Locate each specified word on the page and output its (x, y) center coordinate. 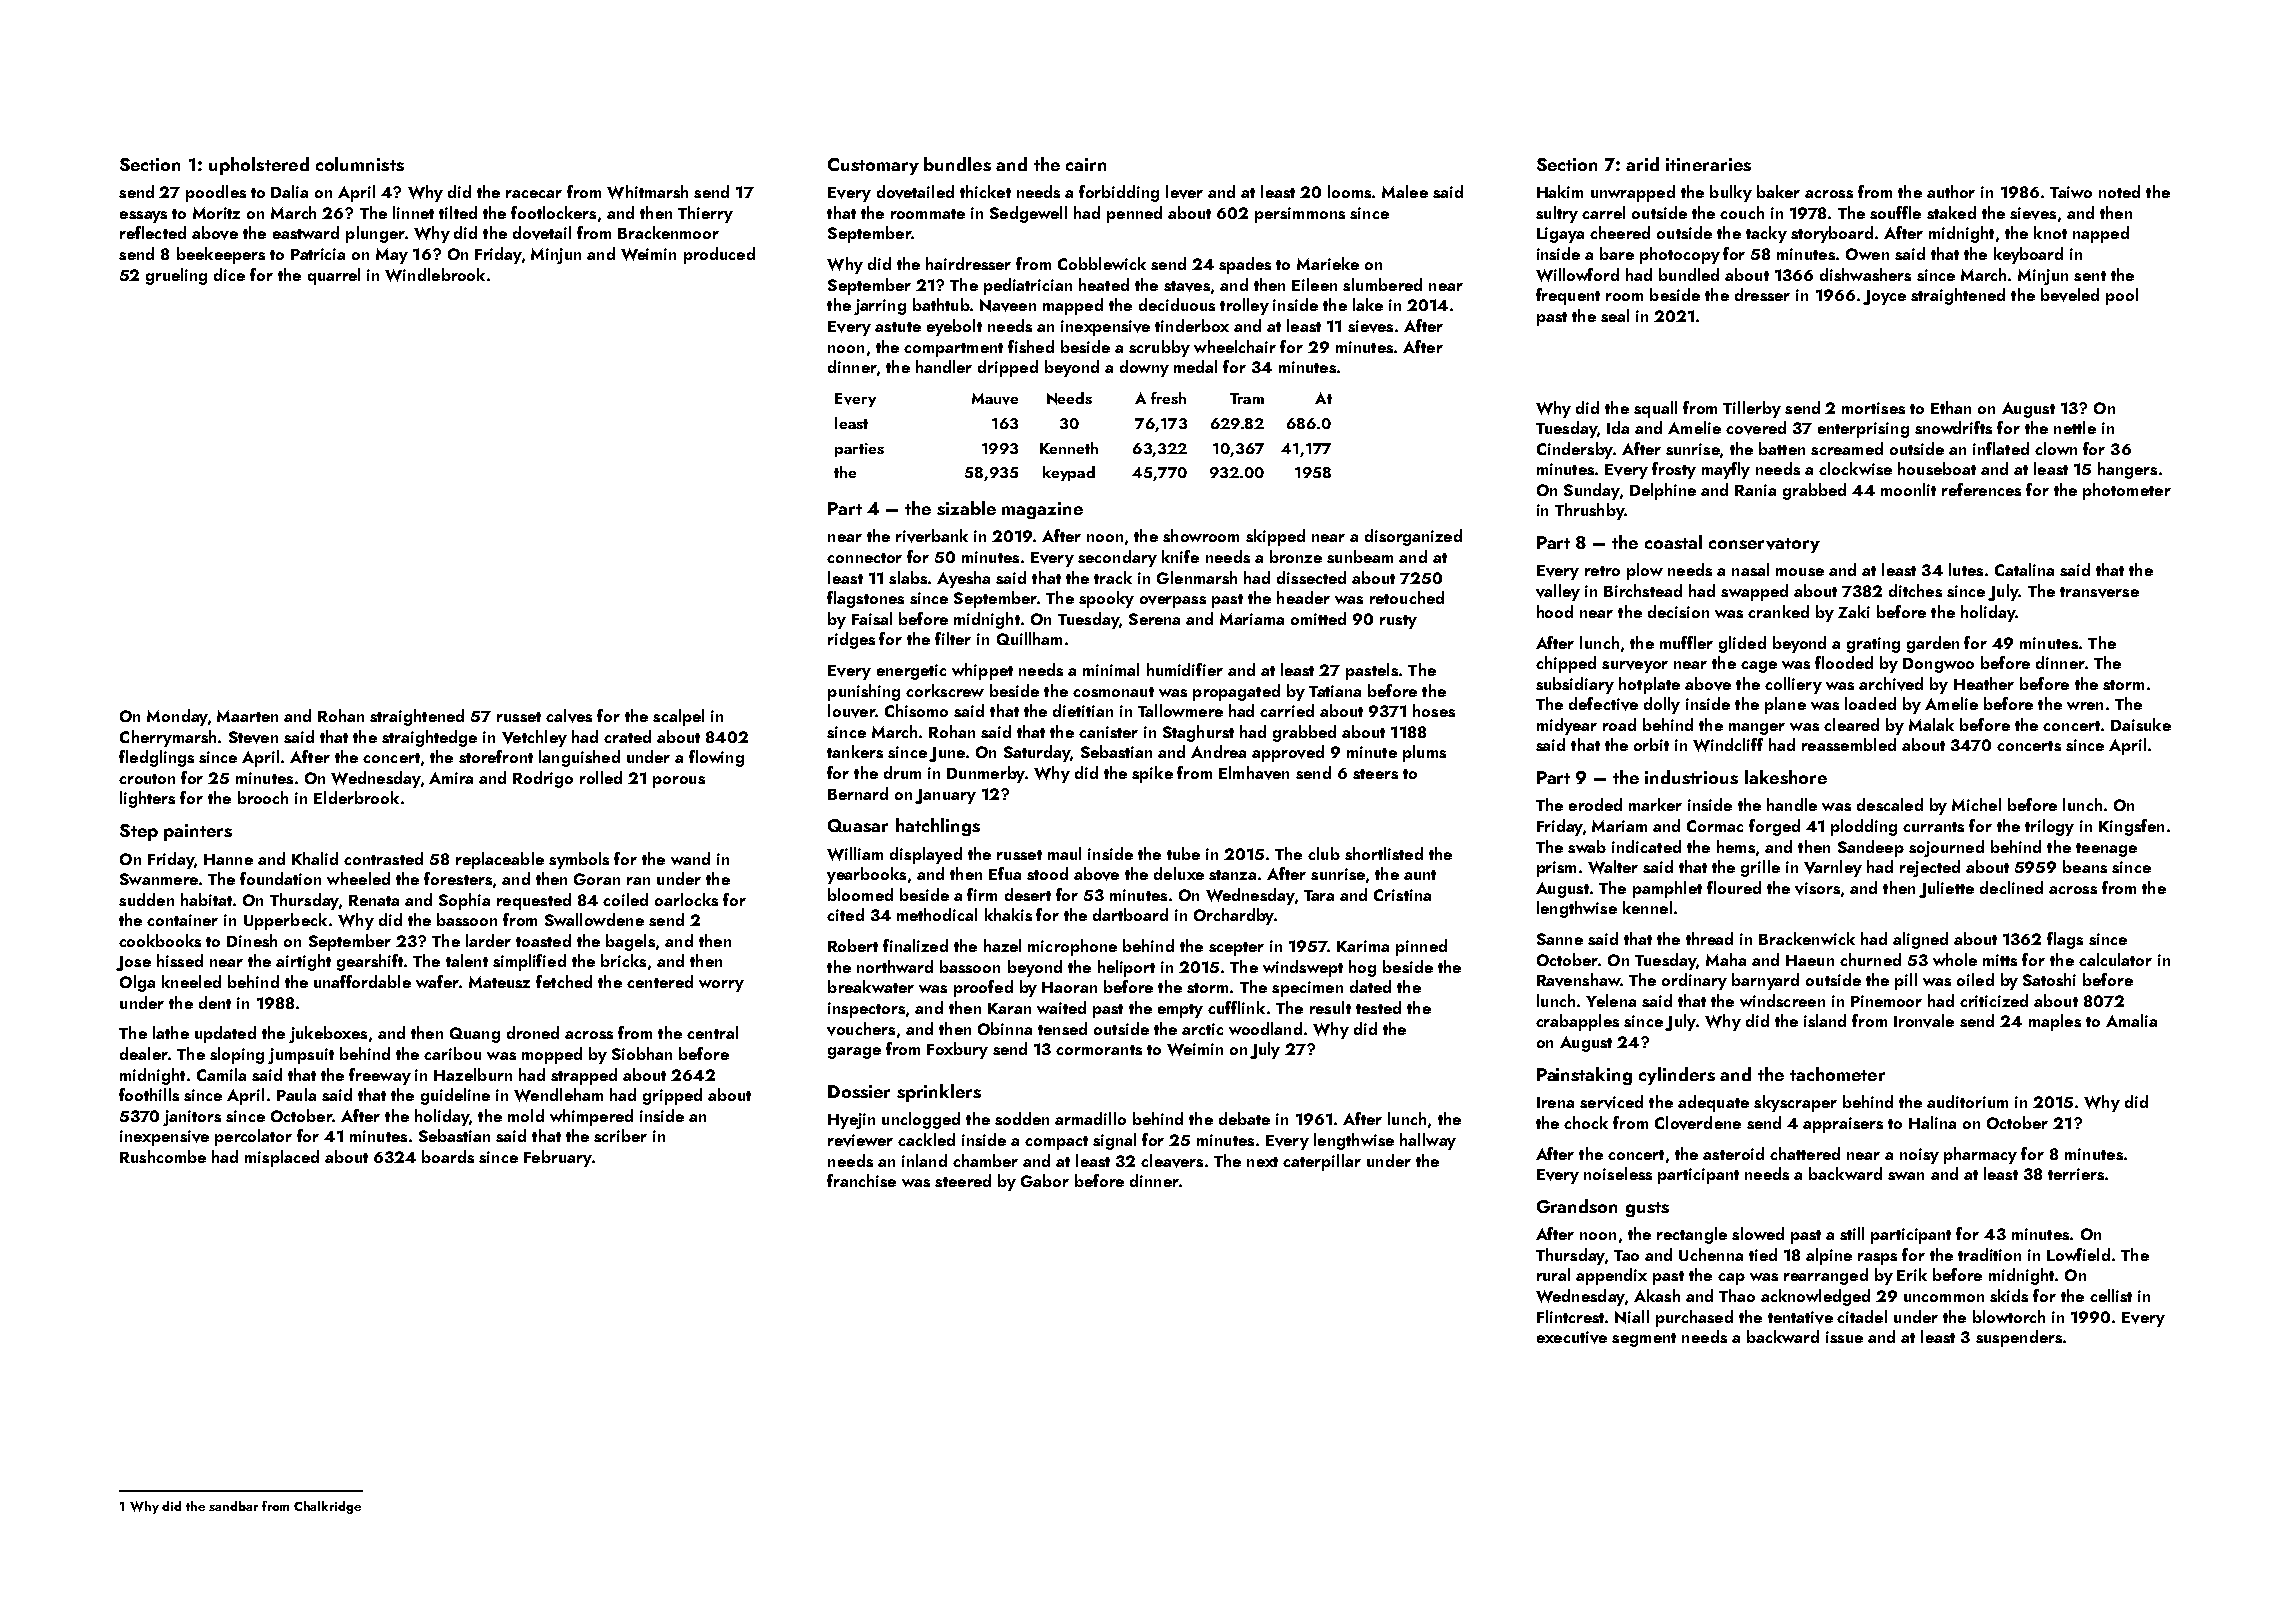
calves (569, 716)
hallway (1428, 1141)
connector (864, 558)
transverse (2099, 592)
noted (2119, 191)
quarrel (334, 276)
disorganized (1413, 537)
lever (1184, 192)
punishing (864, 692)
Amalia (2131, 1020)
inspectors (866, 1010)
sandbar (233, 1506)
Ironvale (1924, 1021)
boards (448, 1156)
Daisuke (2141, 724)
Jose (133, 963)
